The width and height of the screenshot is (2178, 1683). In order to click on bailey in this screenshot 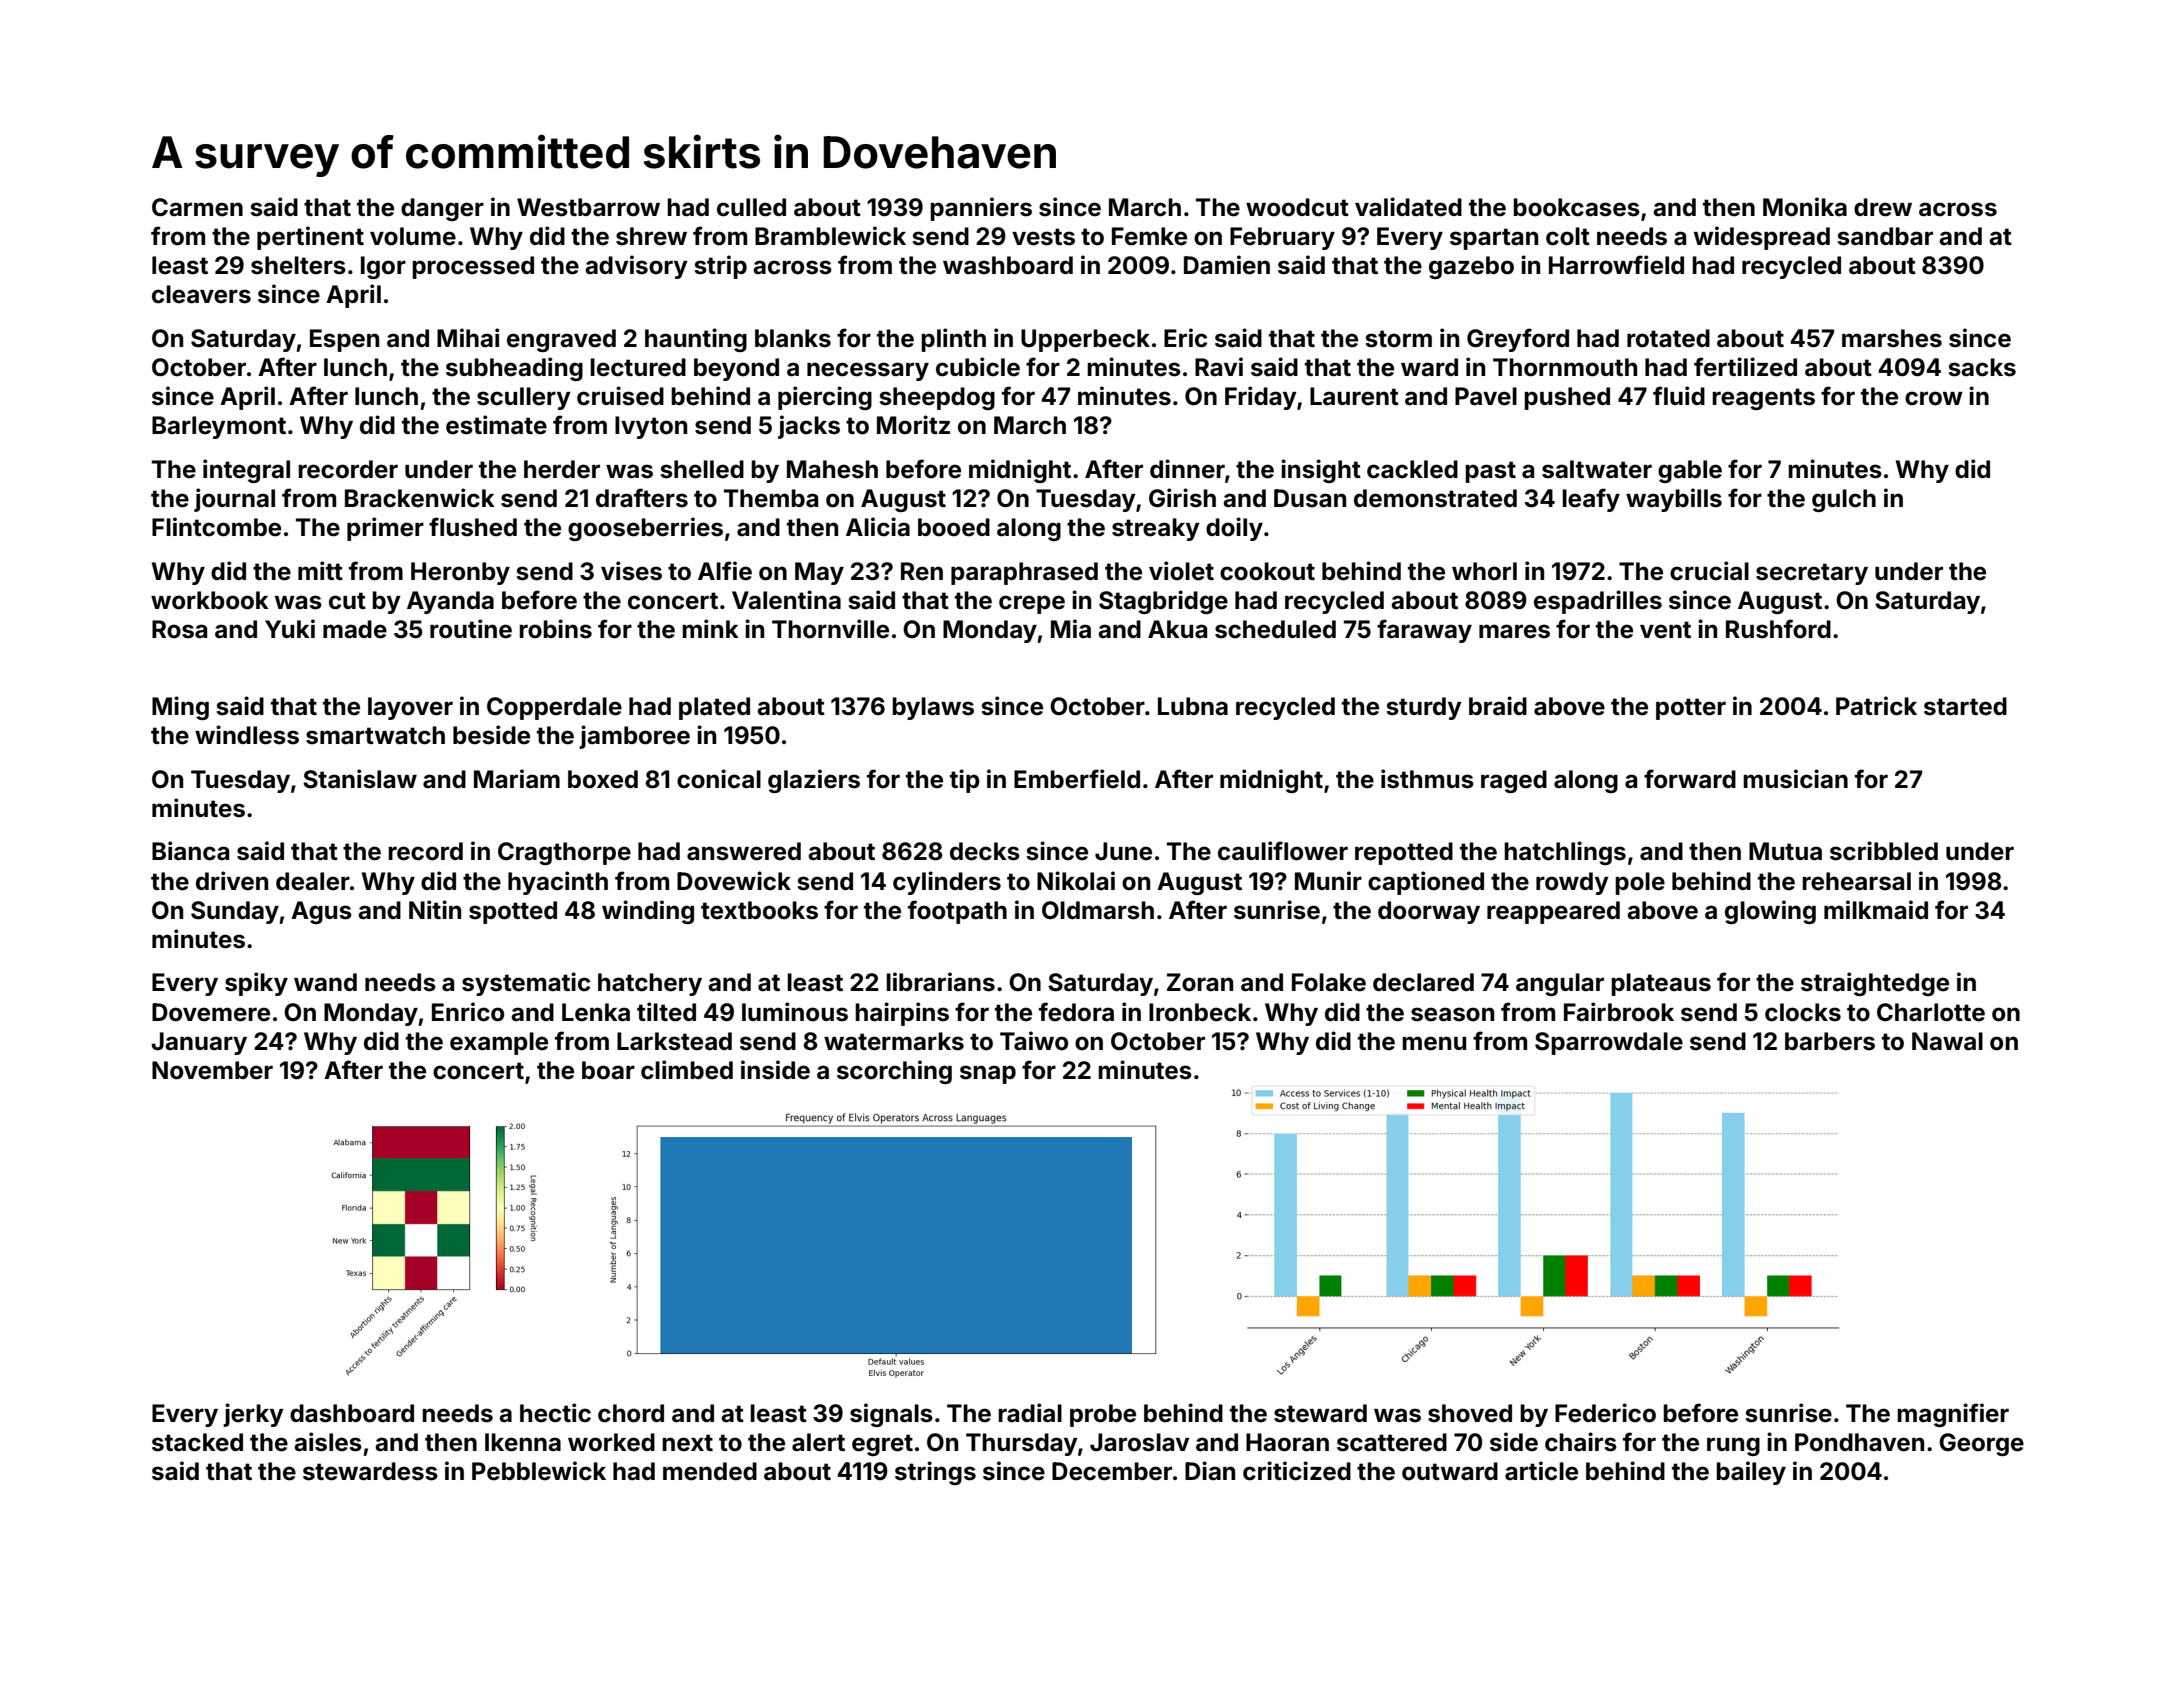, I will do `click(1751, 1473)`.
